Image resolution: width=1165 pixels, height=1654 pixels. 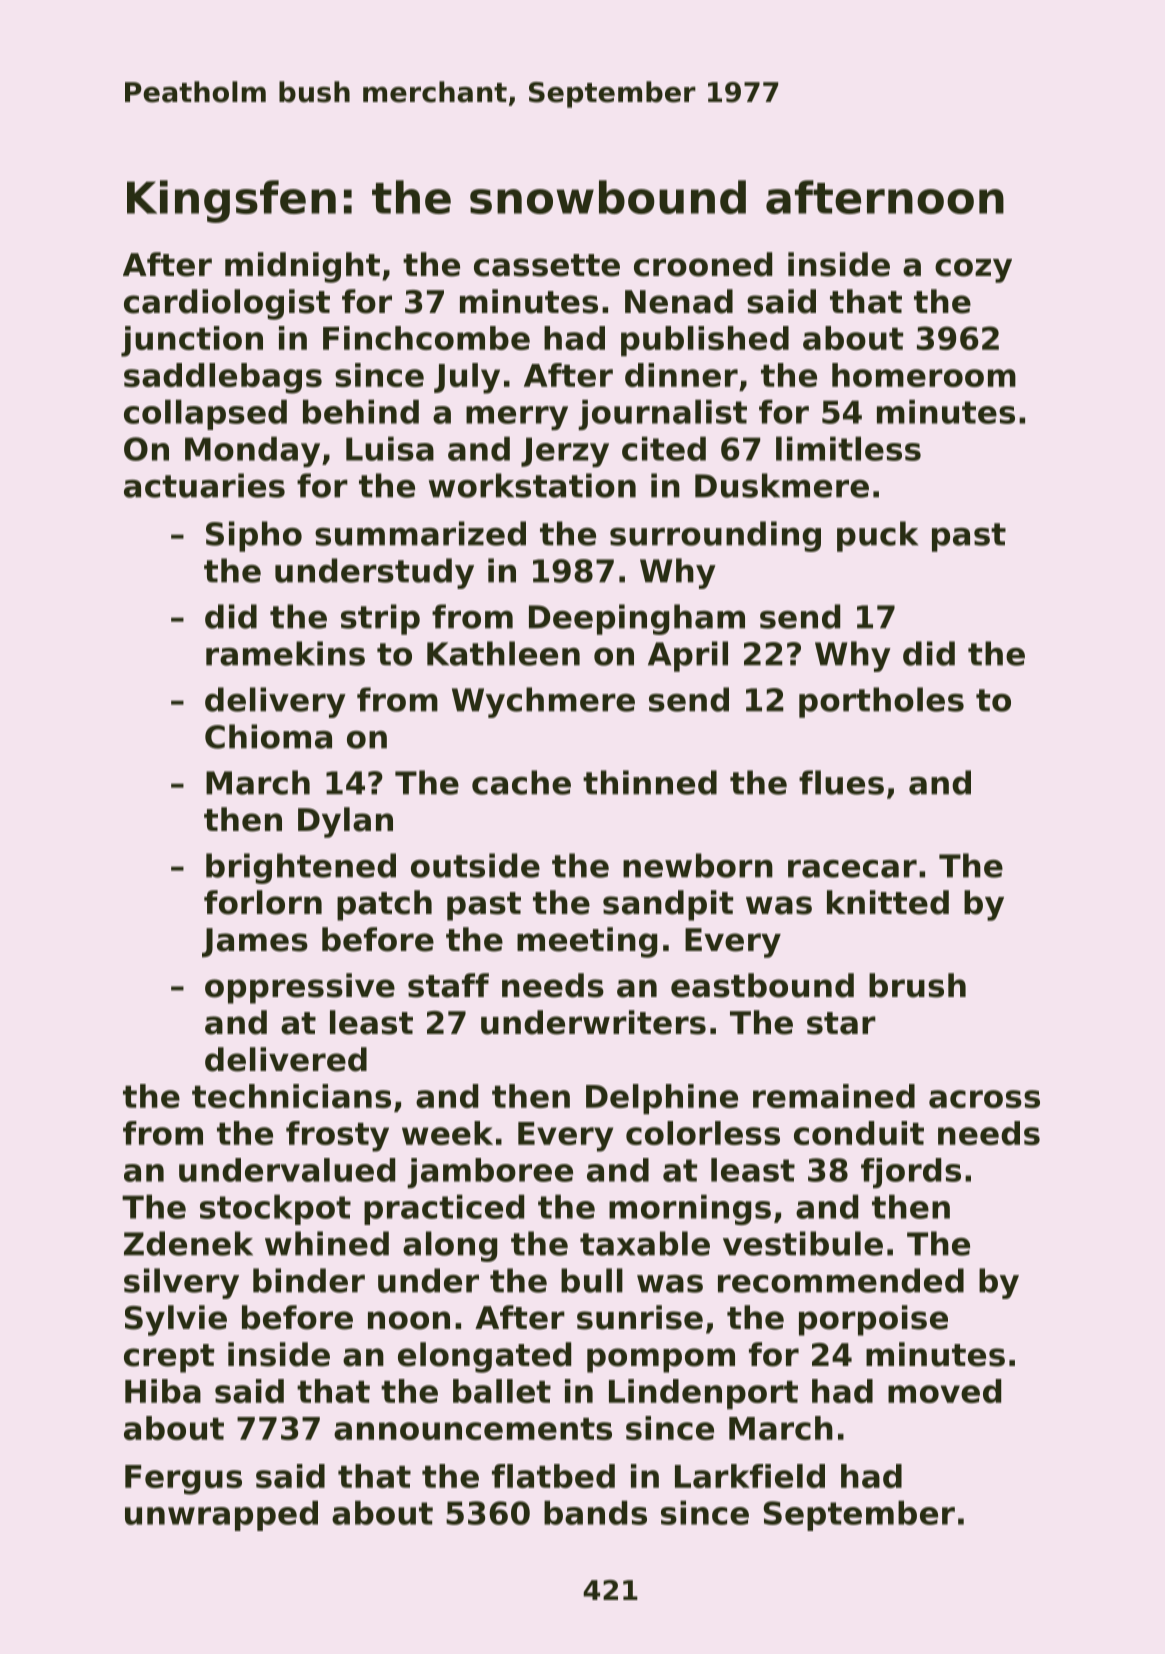 I want to click on sunrise, so click(x=640, y=1317).
